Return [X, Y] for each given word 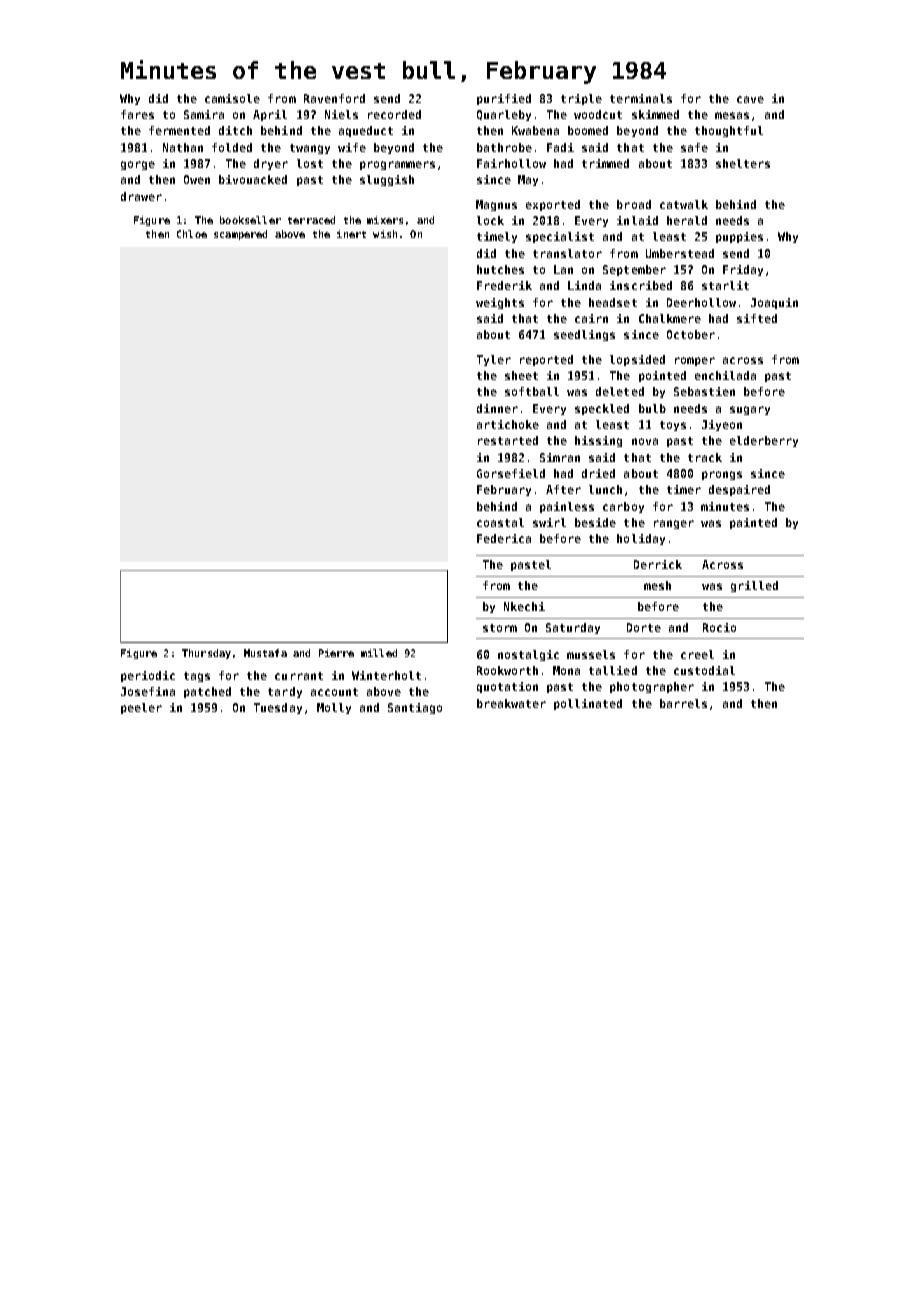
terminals [641, 98]
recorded [394, 114]
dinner [497, 408]
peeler [141, 708]
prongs [722, 475]
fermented [179, 130]
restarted [508, 440]
